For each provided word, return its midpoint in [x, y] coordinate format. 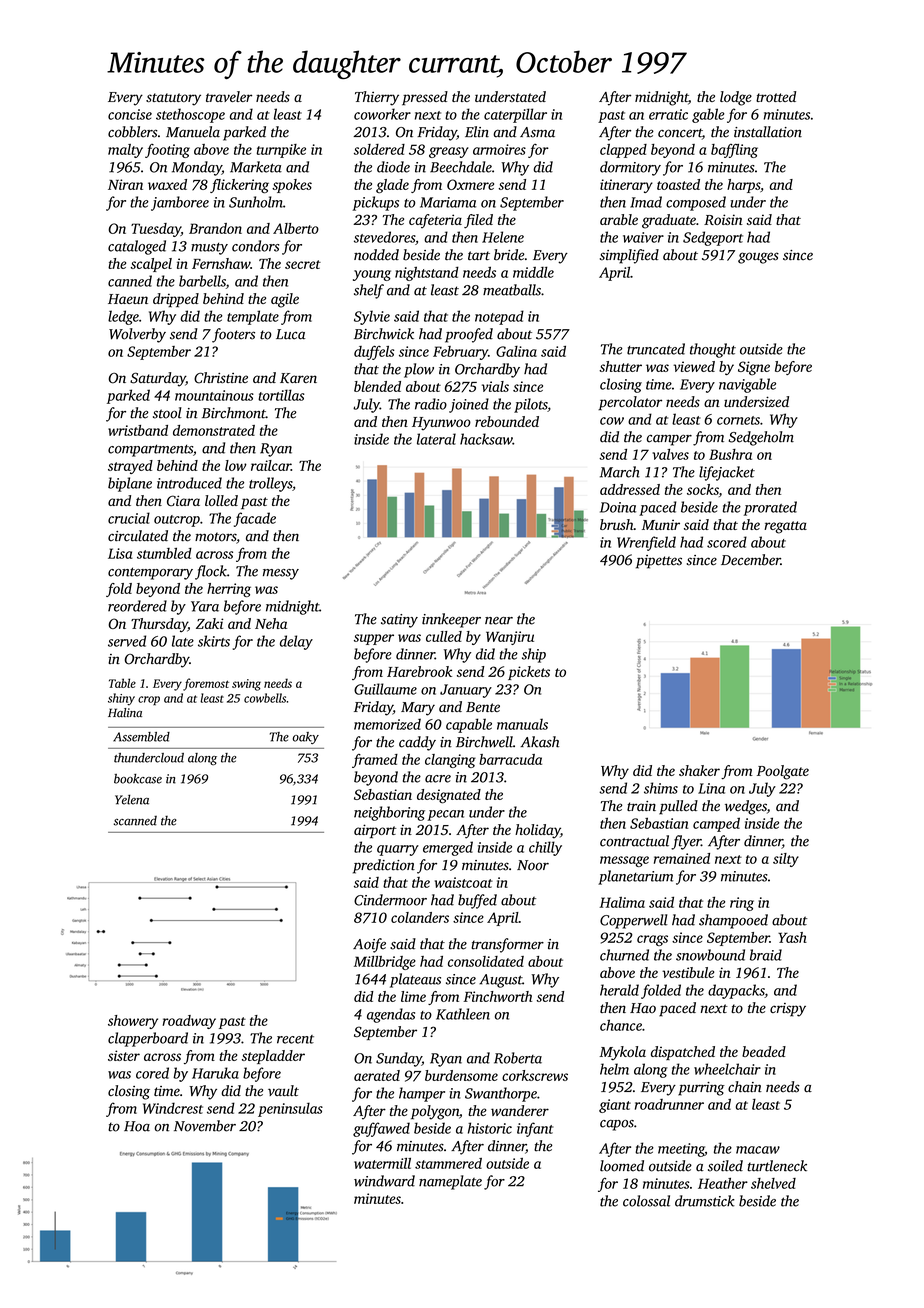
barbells [202, 281]
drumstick [705, 1201]
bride [509, 255]
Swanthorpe [501, 1094]
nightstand [427, 273]
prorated [770, 508]
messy [281, 574]
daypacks [736, 991]
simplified [629, 256]
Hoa [137, 1126]
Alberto [296, 228]
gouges [758, 258]
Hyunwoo [441, 423]
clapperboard [148, 1039]
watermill [382, 1163]
